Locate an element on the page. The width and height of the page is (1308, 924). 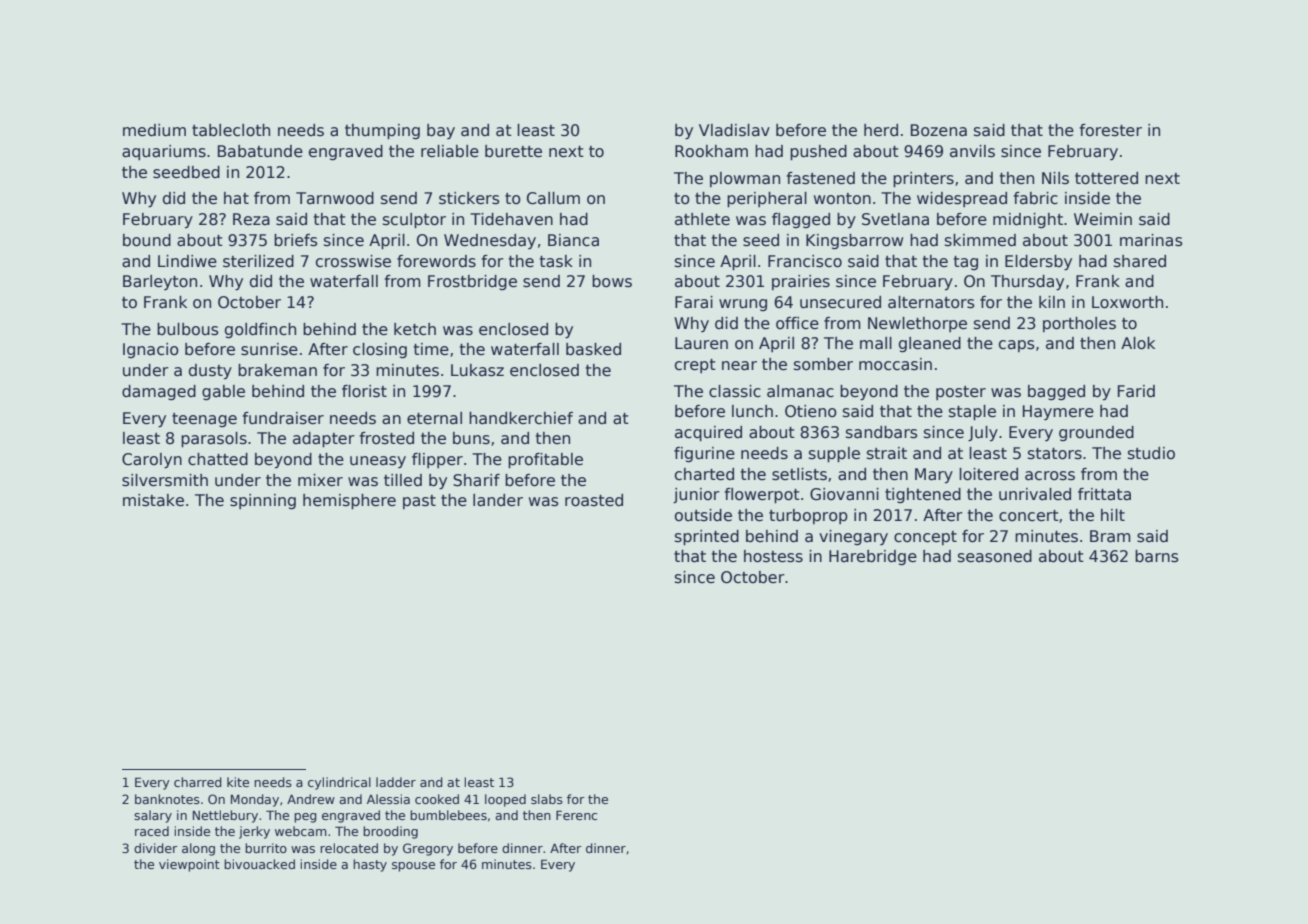
along is located at coordinates (198, 849).
